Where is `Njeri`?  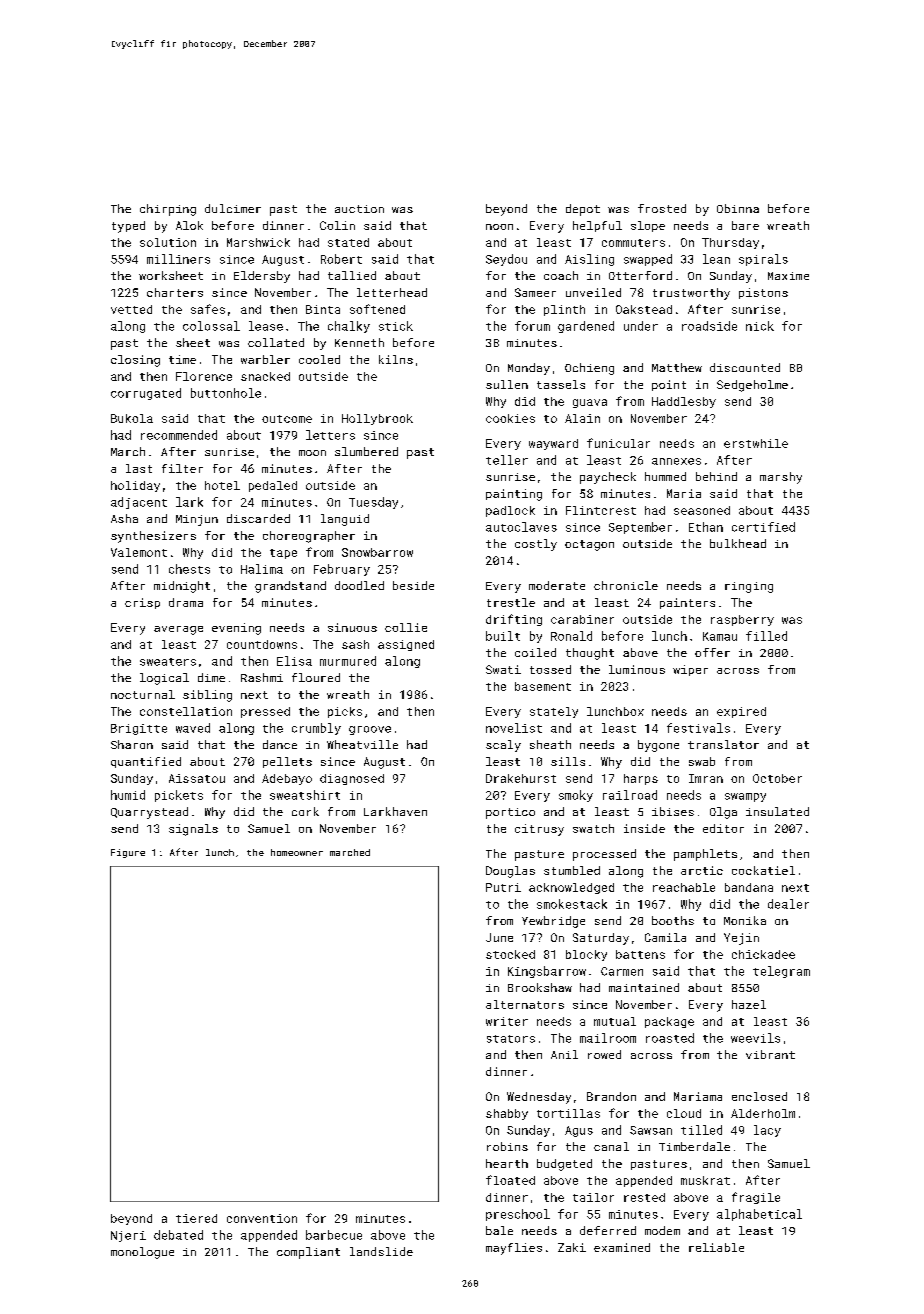
Njeri is located at coordinates (128, 1236).
